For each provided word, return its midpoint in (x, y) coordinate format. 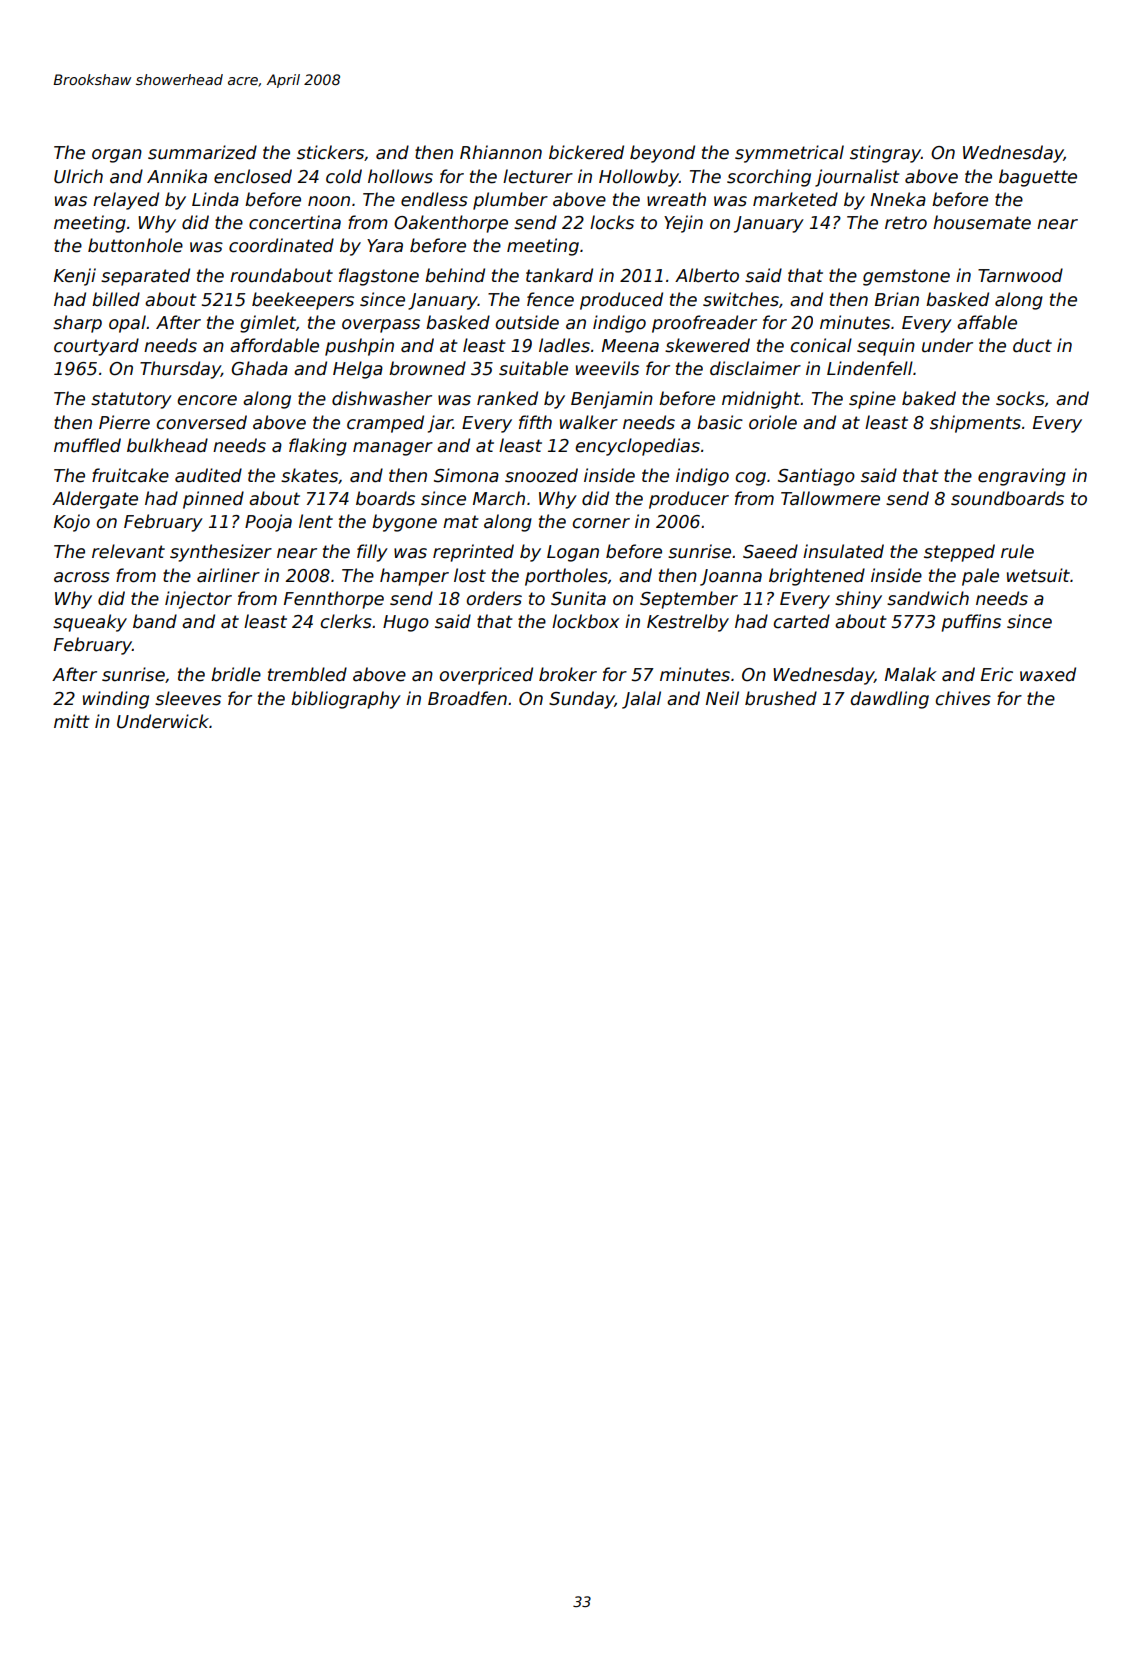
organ (117, 156)
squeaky (90, 623)
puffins (971, 623)
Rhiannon (501, 152)
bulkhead (167, 445)
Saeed (770, 551)
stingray (885, 154)
